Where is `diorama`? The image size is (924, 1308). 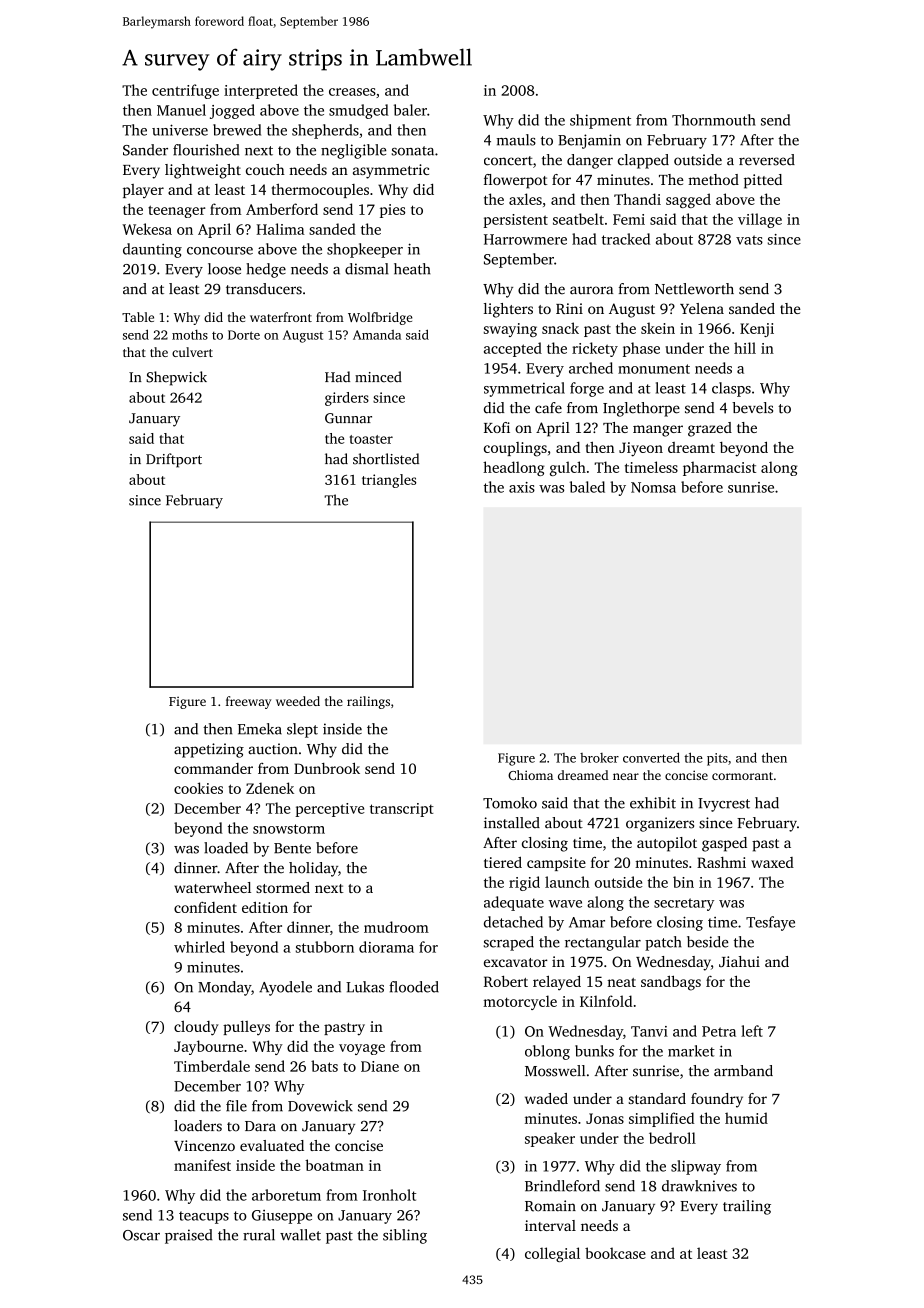 diorama is located at coordinates (386, 947).
